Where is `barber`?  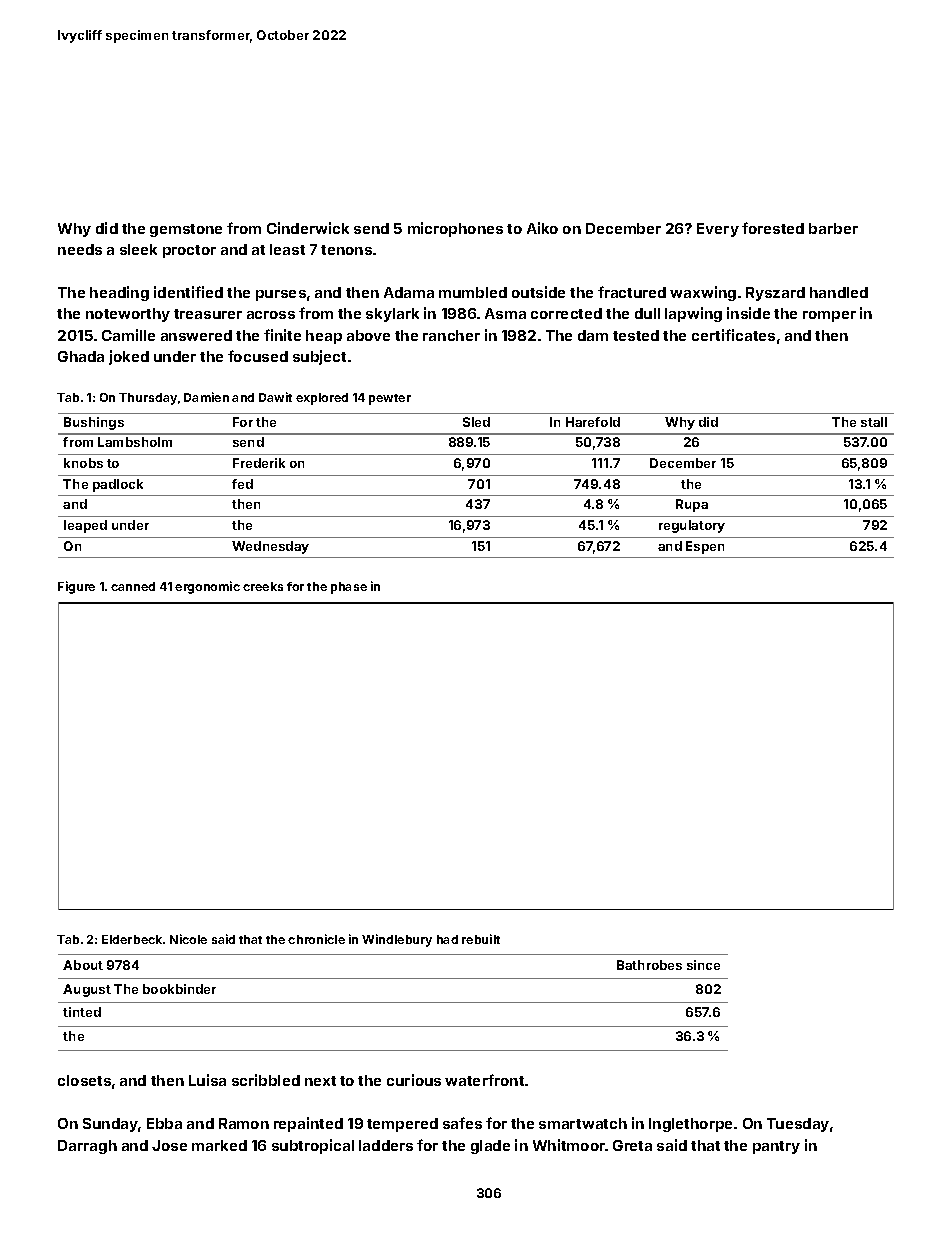
barber is located at coordinates (833, 228).
